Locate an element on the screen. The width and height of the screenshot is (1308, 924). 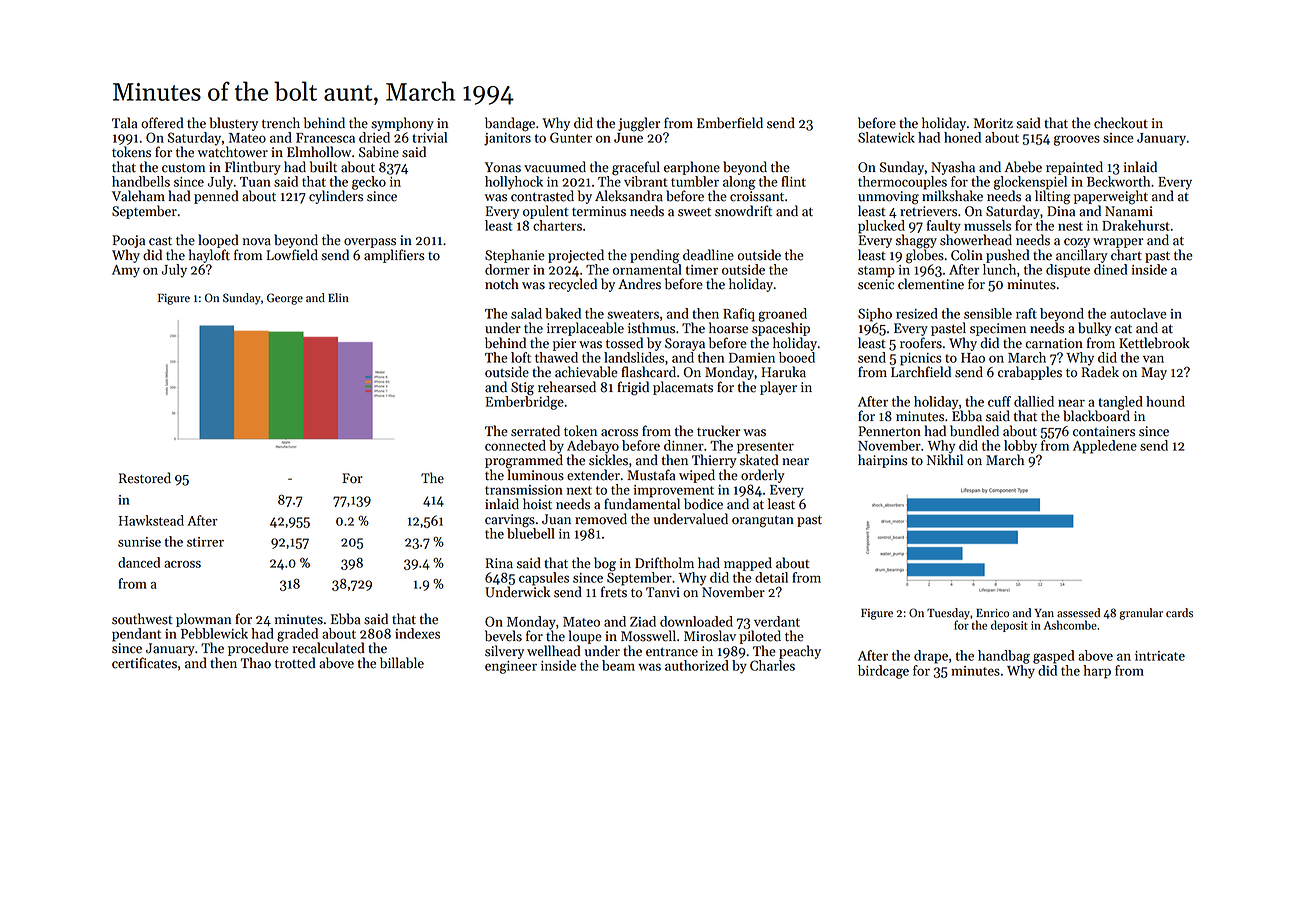
beam is located at coordinates (618, 665).
